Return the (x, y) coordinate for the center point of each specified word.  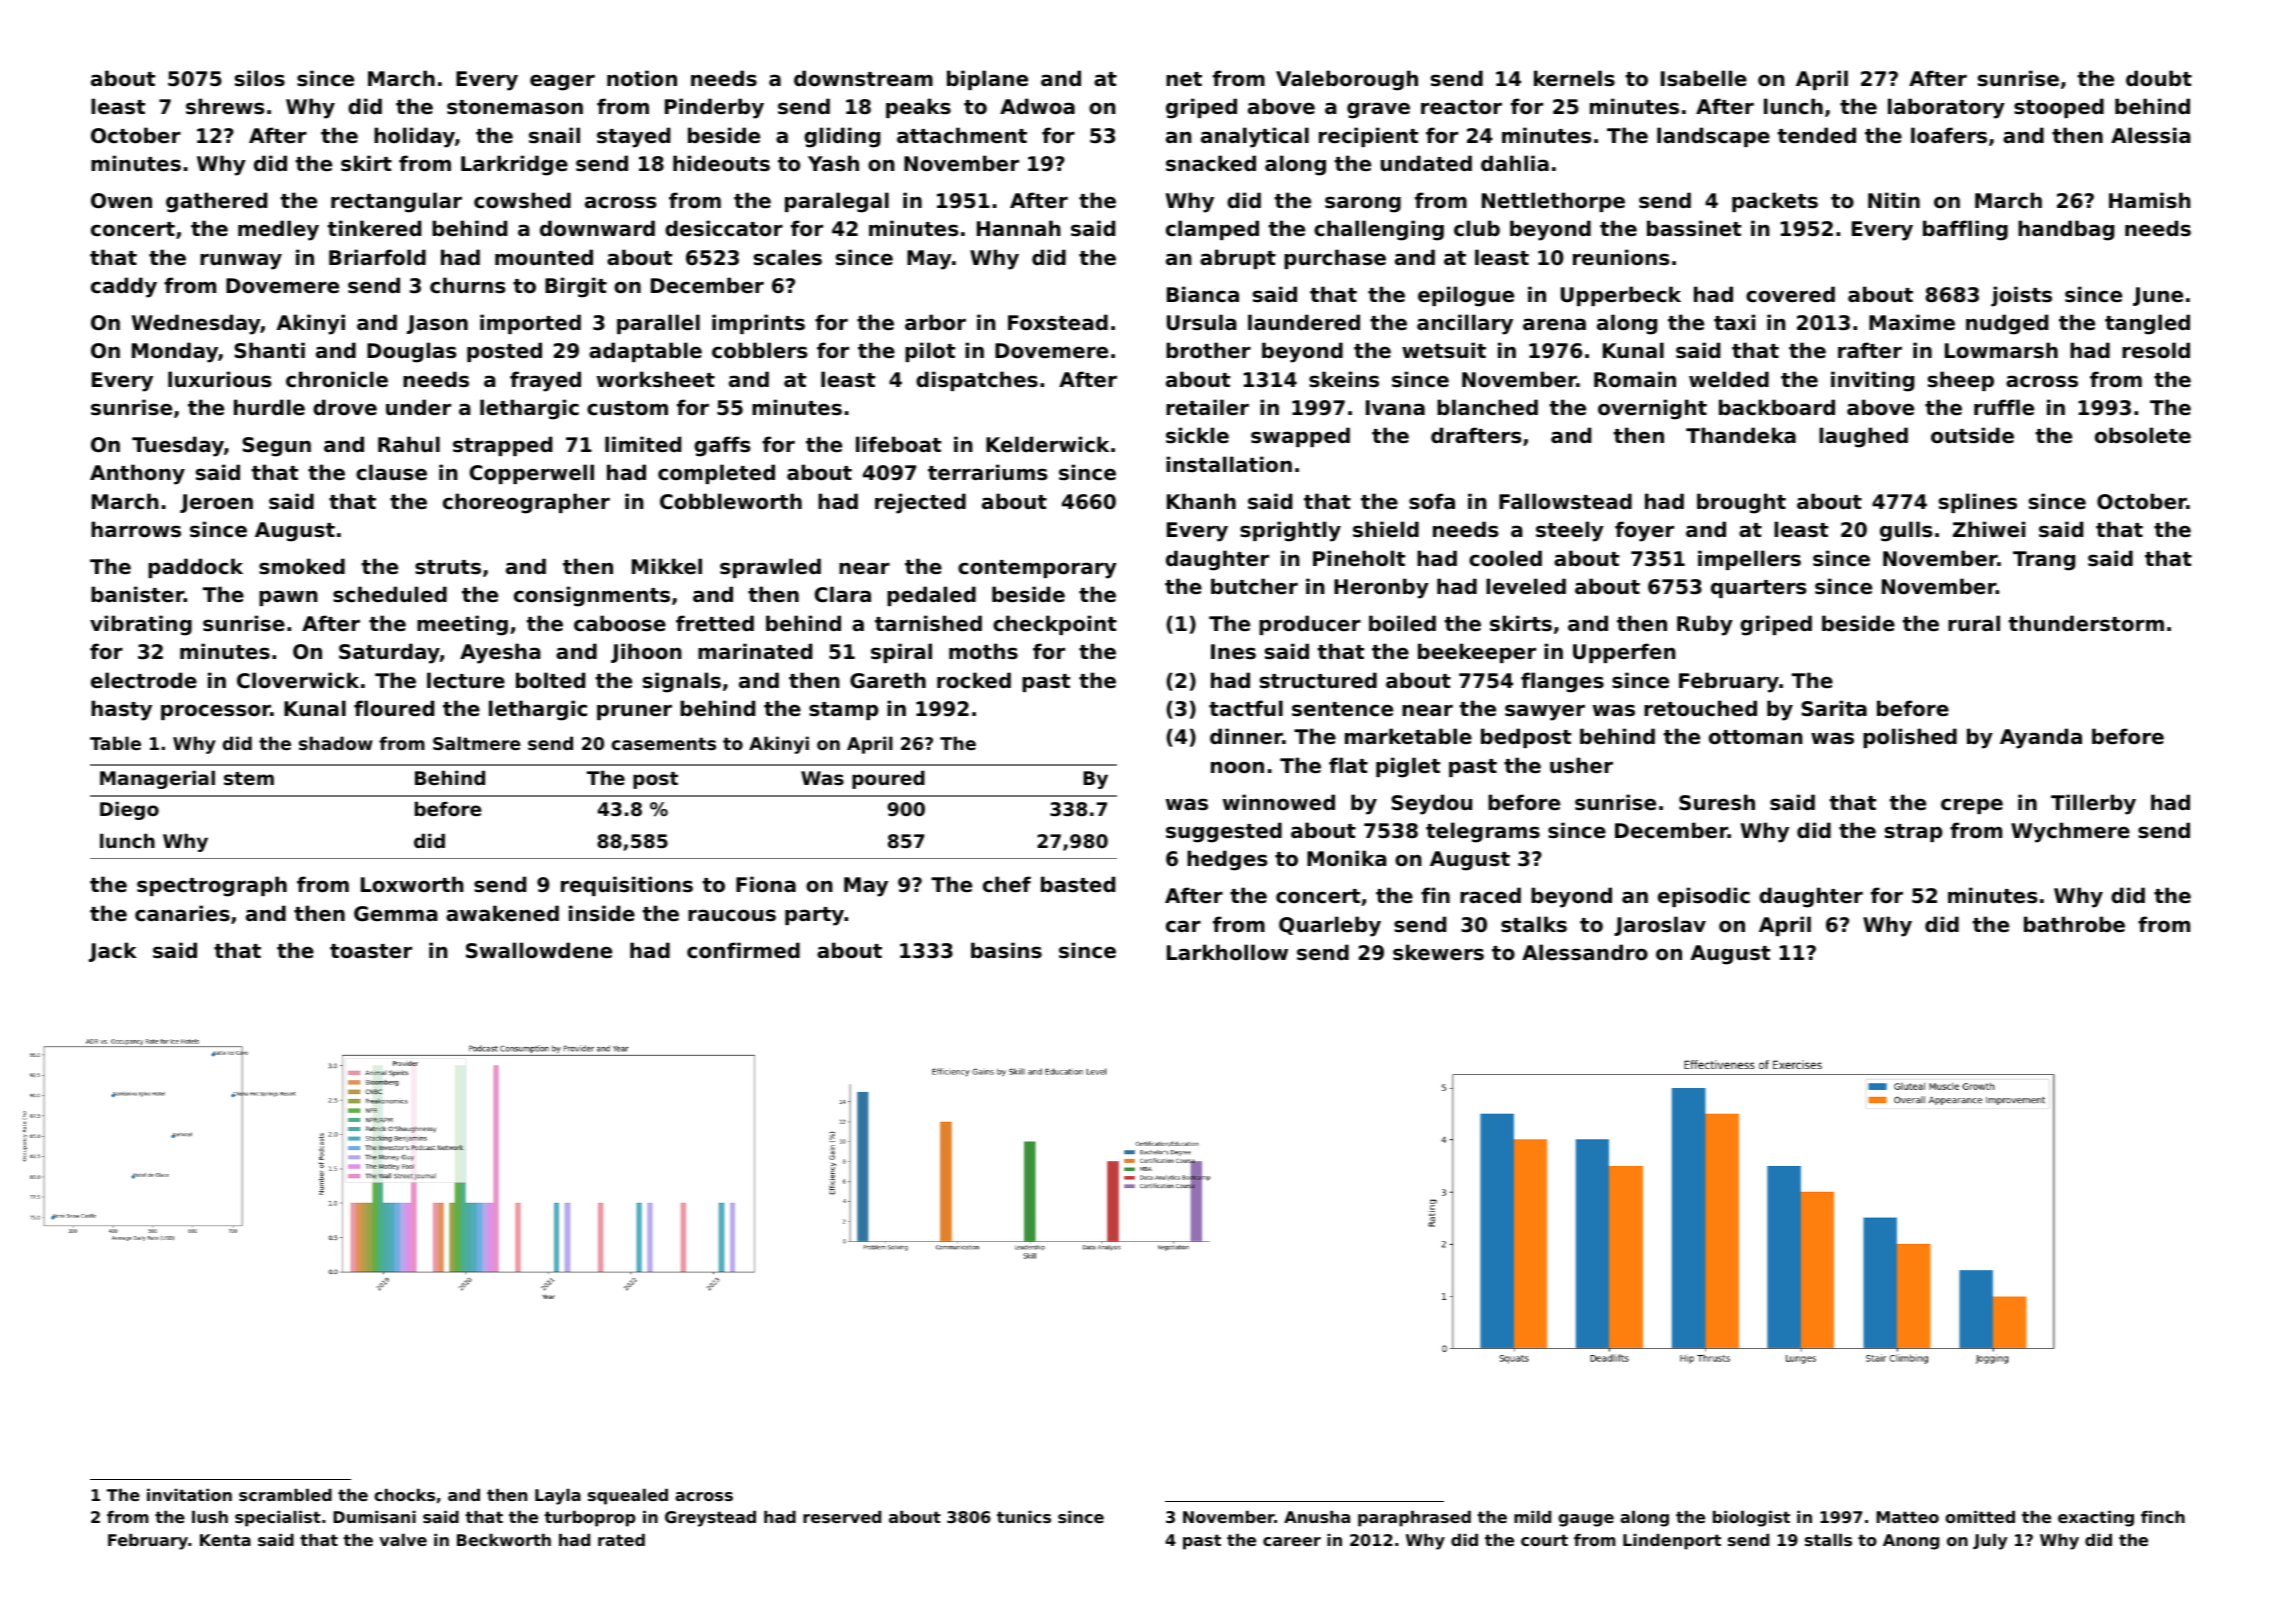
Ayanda (2041, 738)
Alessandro (1585, 952)
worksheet (656, 379)
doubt (2159, 78)
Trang (2044, 561)
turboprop (590, 1519)
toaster (371, 951)
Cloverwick (298, 680)
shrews (225, 106)
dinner (1246, 736)
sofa (1432, 501)
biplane (987, 80)
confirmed (743, 950)
